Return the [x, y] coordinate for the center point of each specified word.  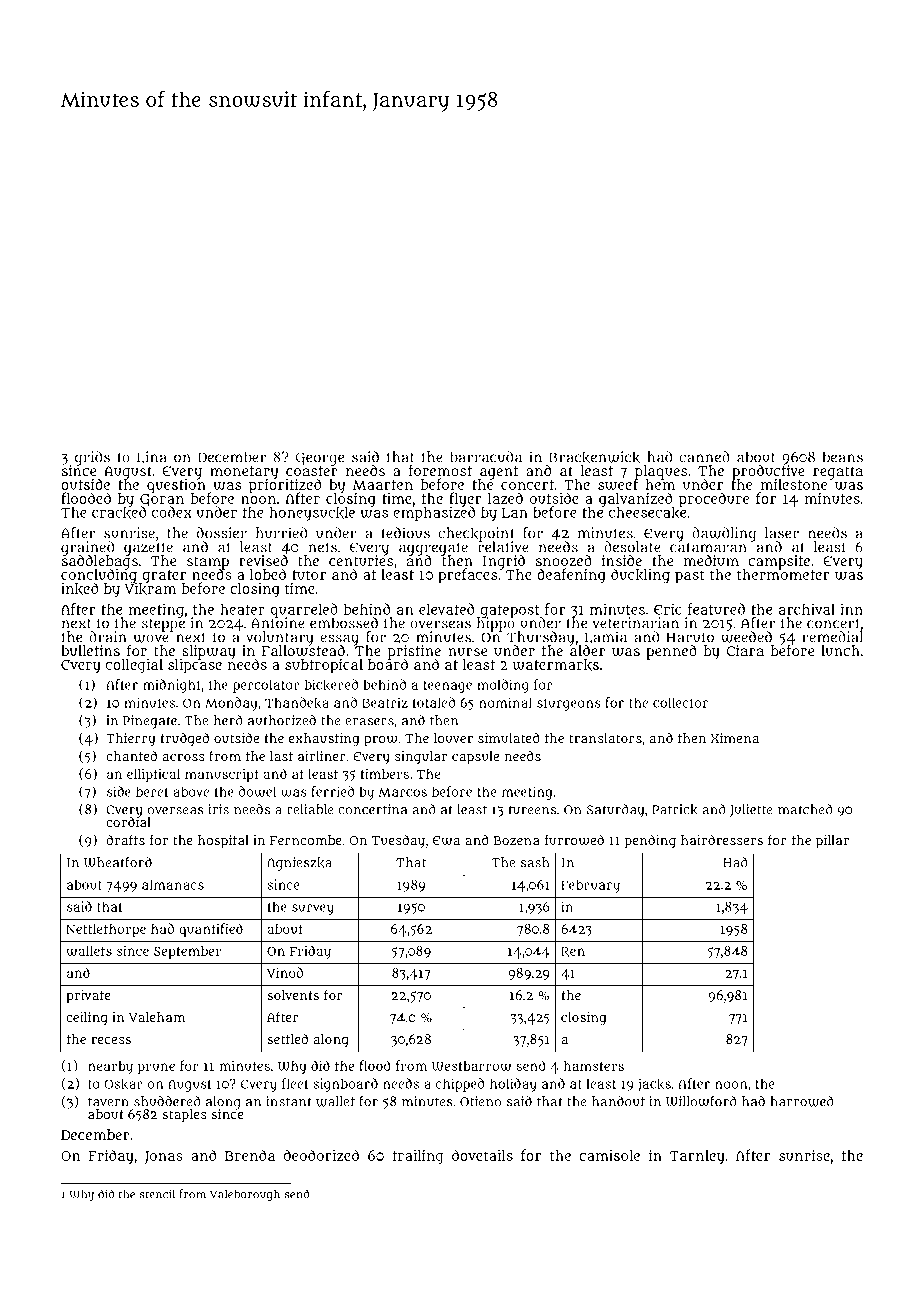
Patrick [675, 810]
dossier [222, 533]
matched [805, 809]
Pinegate [150, 722]
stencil [157, 1194]
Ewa [446, 840]
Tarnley [697, 1157]
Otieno [480, 1101]
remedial [833, 637]
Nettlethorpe [106, 930]
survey [313, 909]
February [590, 886]
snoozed [564, 560]
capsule [475, 758]
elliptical [153, 775]
